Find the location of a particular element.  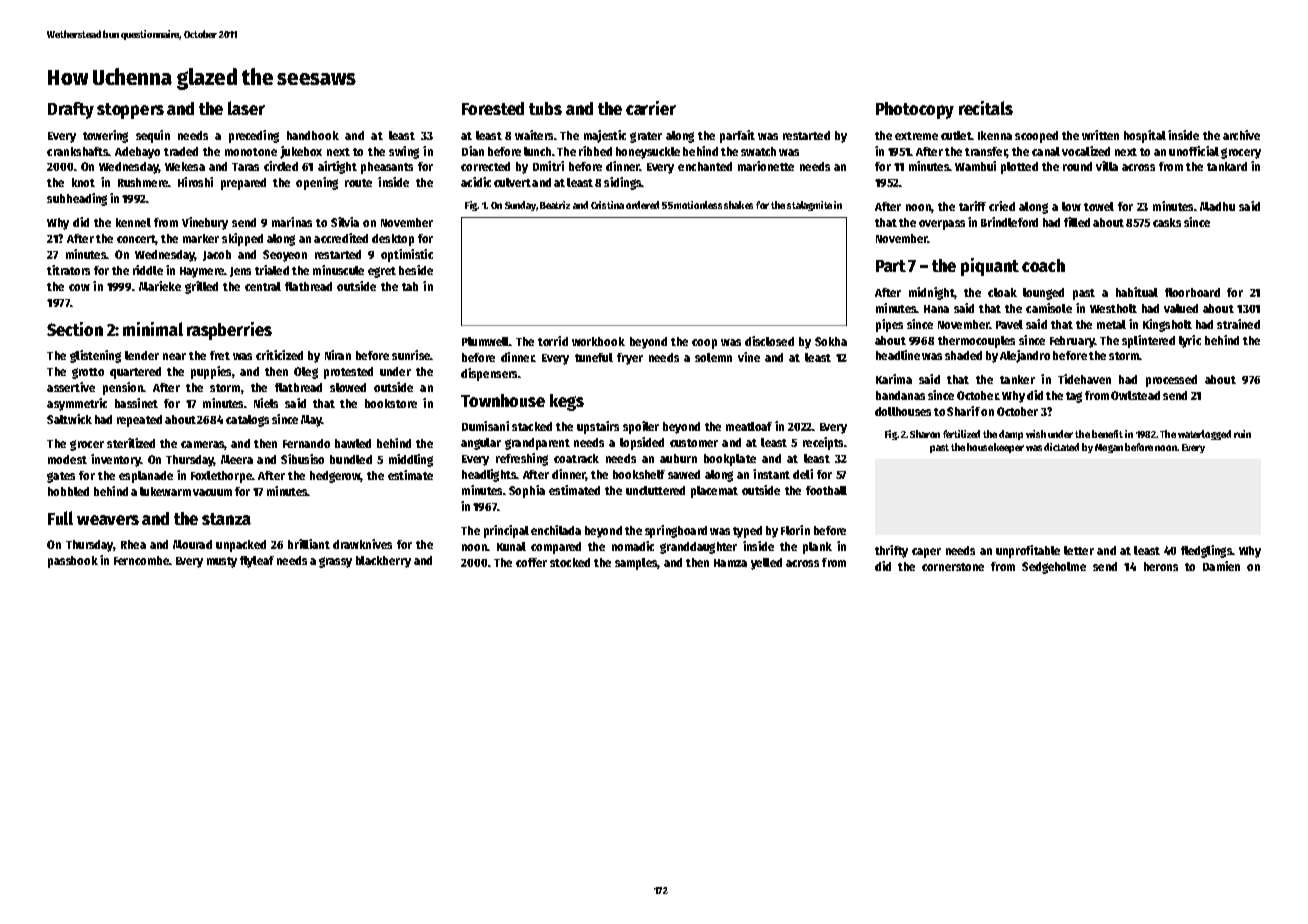

Photocopy is located at coordinates (915, 110).
